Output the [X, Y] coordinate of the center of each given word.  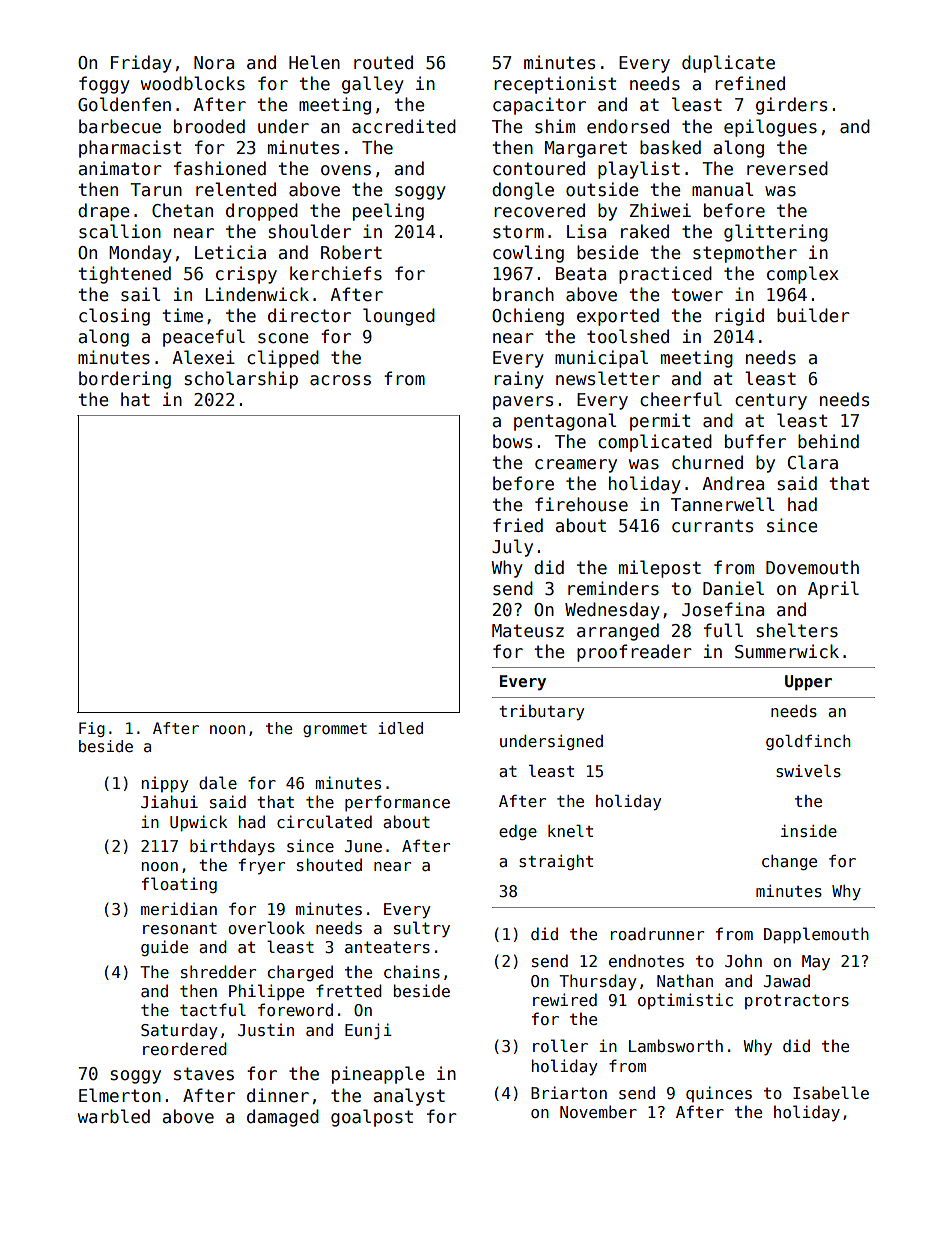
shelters [797, 630]
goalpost [372, 1118]
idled [400, 728]
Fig [92, 729]
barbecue [120, 126]
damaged [283, 1118]
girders [791, 106]
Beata [581, 274]
